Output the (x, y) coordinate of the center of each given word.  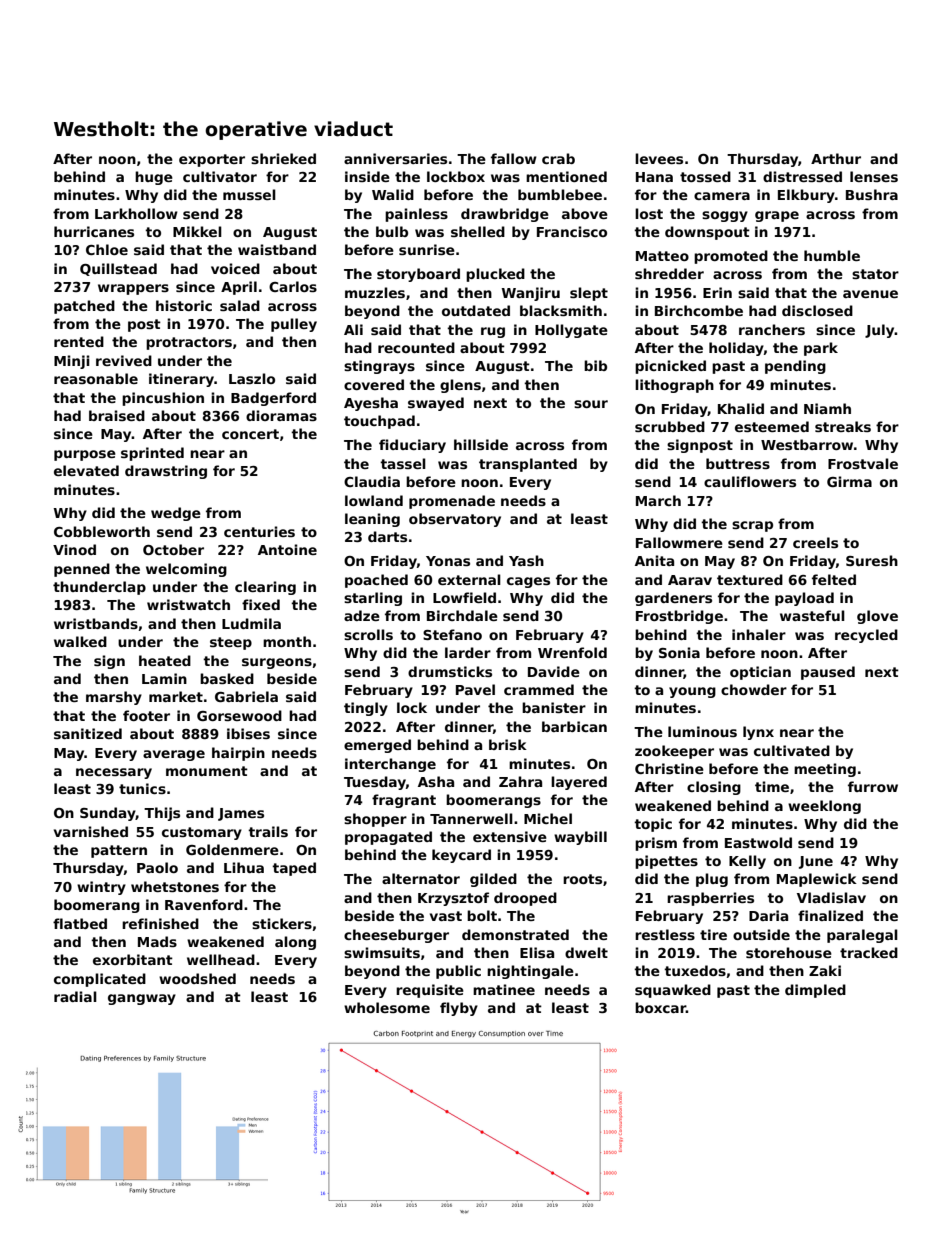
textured (750, 579)
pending (795, 367)
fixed (261, 604)
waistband (277, 249)
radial (75, 996)
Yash (526, 560)
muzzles (375, 292)
